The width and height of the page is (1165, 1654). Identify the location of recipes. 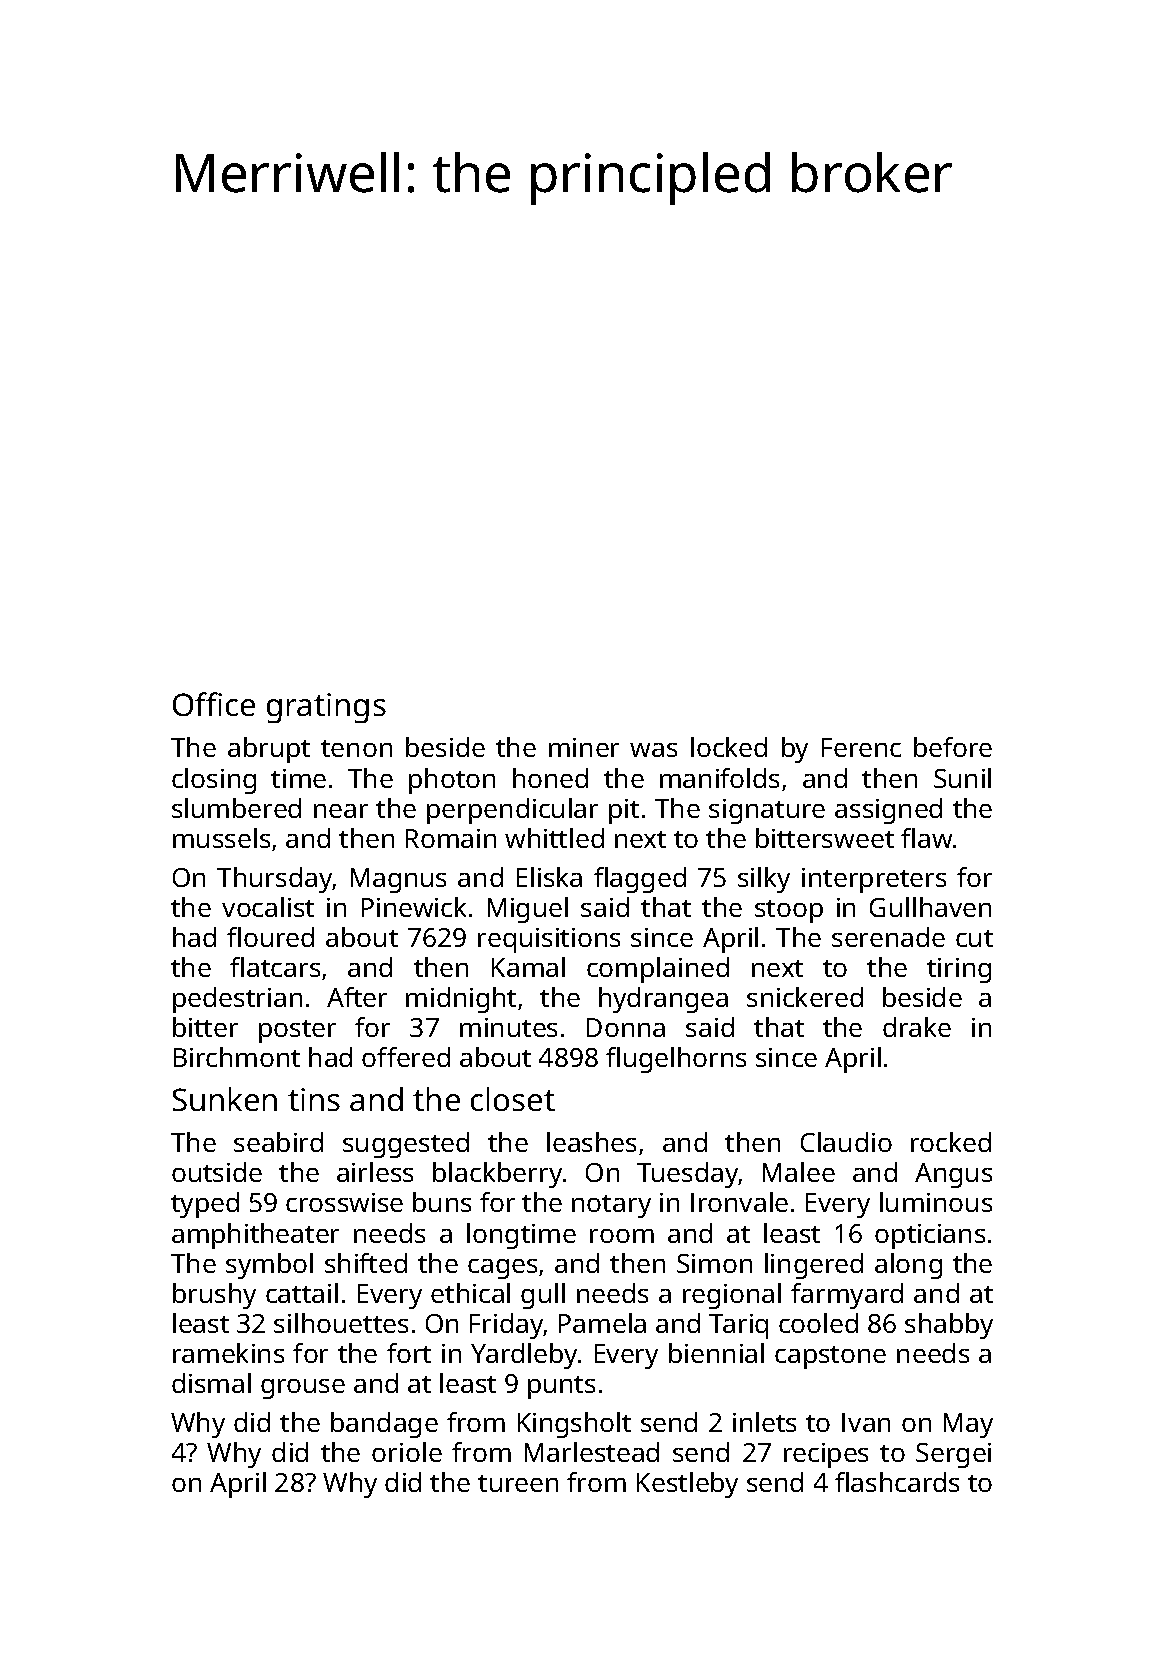
(826, 1455).
